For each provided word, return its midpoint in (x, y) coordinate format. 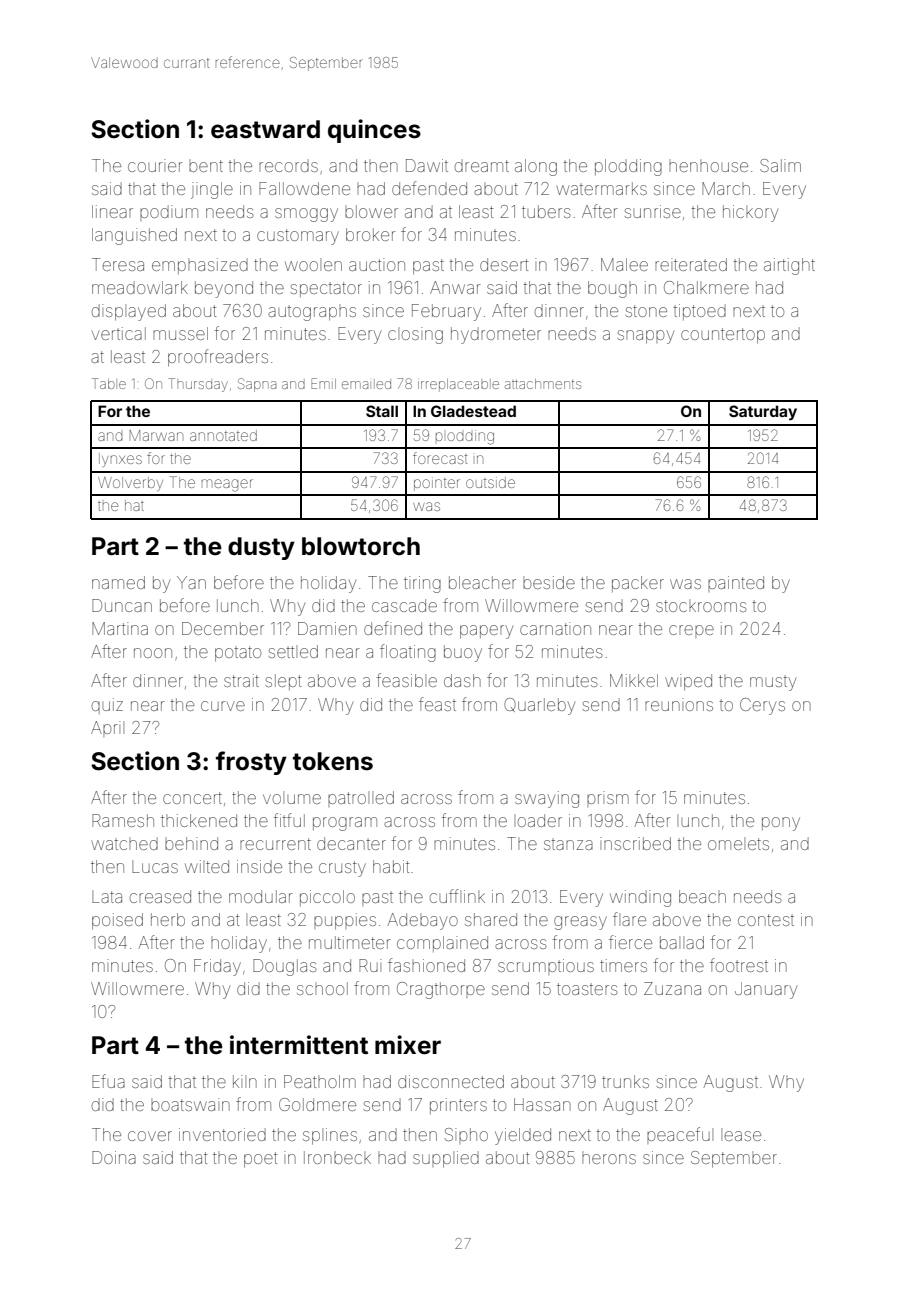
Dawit (427, 165)
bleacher (482, 582)
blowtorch (361, 546)
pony (781, 824)
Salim (780, 165)
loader (538, 820)
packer (638, 584)
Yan (191, 582)
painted (736, 584)
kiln (245, 1081)
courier (155, 165)
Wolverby (130, 484)
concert (192, 798)
